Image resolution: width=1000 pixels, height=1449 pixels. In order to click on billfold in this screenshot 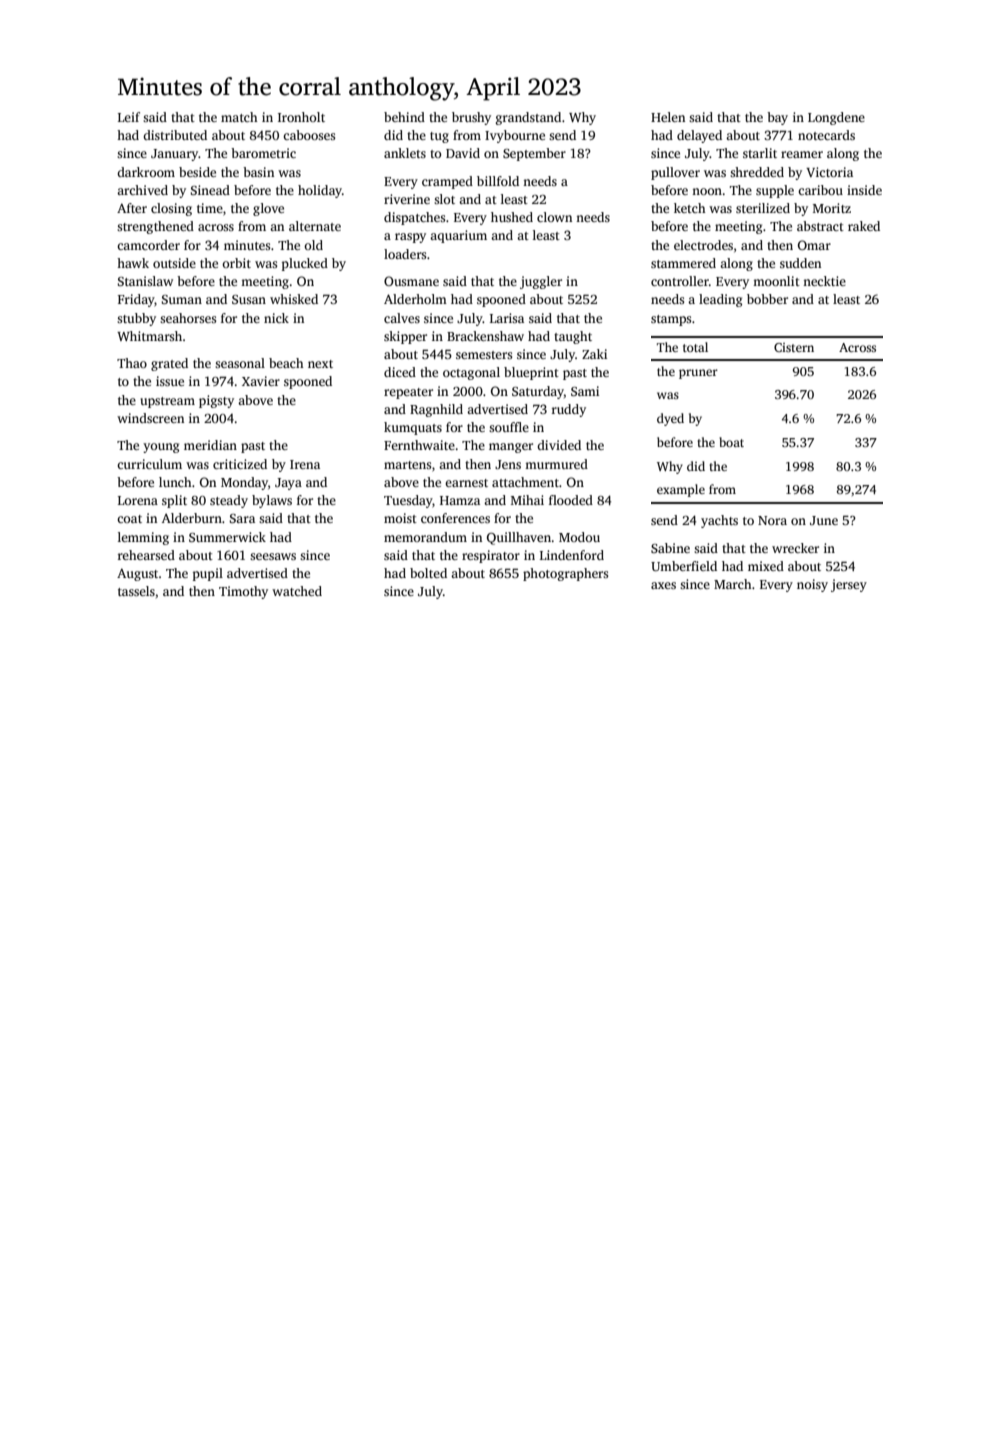, I will do `click(498, 181)`.
